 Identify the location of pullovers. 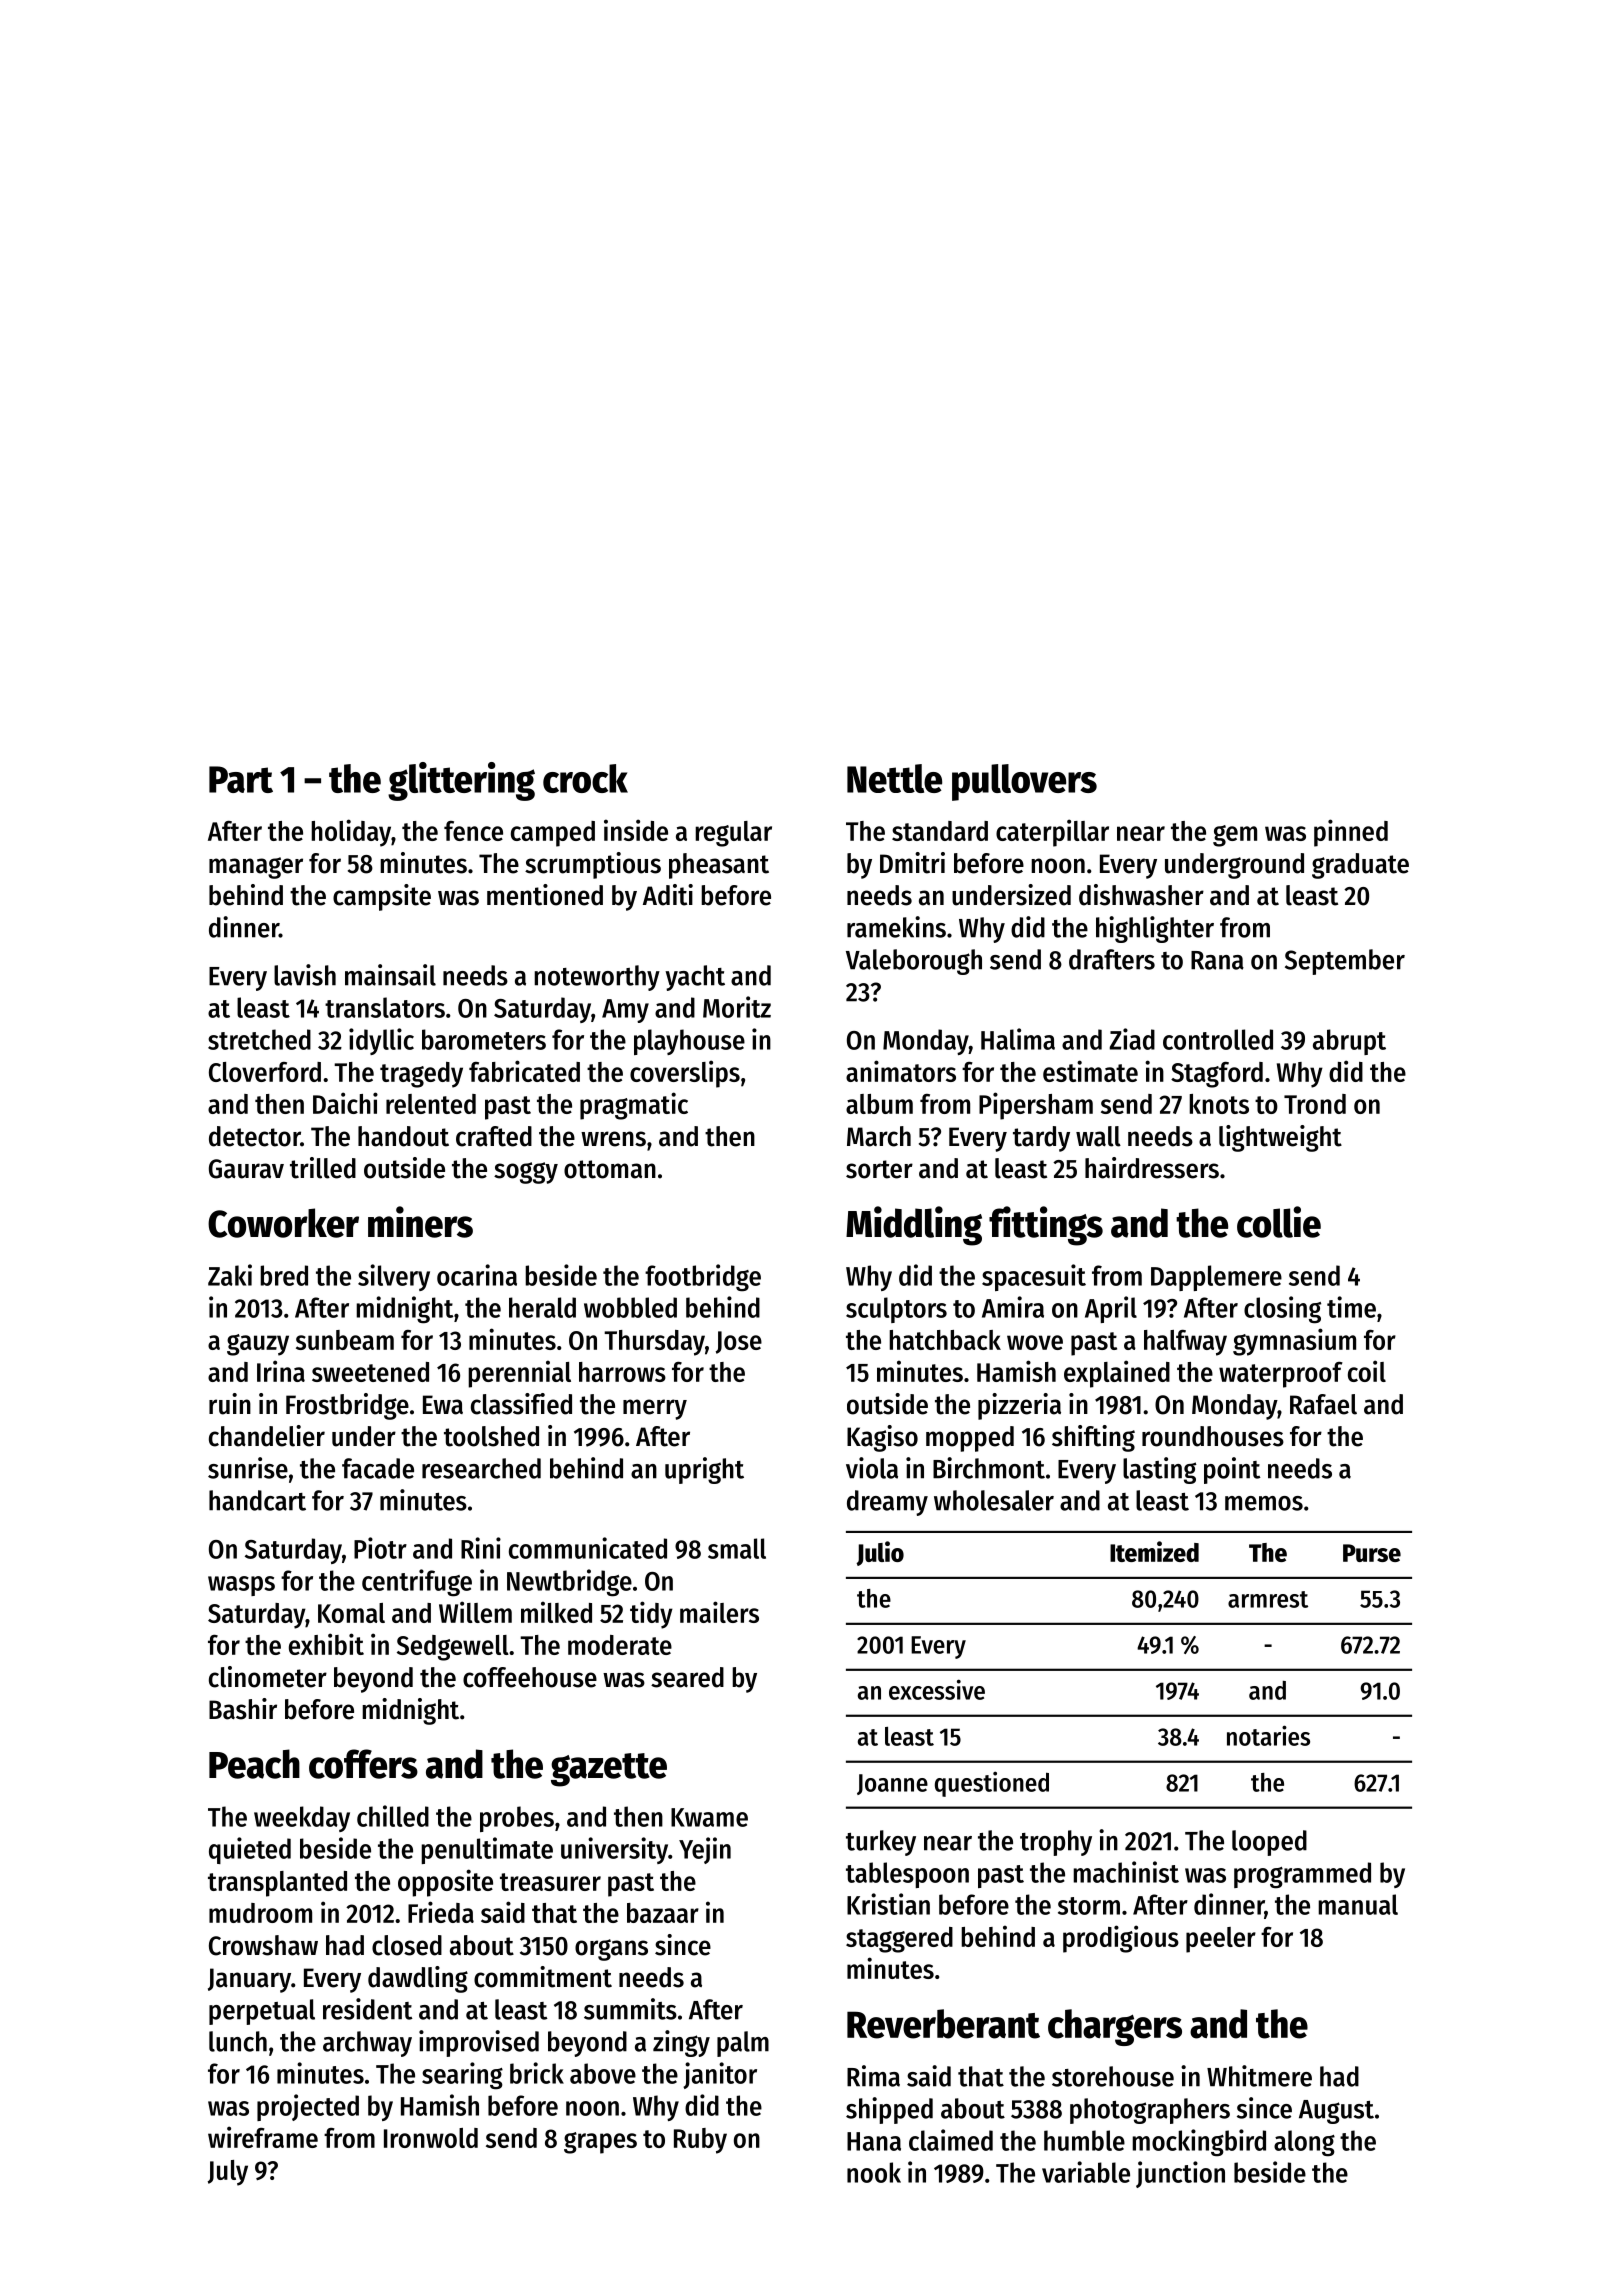
(1024, 782).
